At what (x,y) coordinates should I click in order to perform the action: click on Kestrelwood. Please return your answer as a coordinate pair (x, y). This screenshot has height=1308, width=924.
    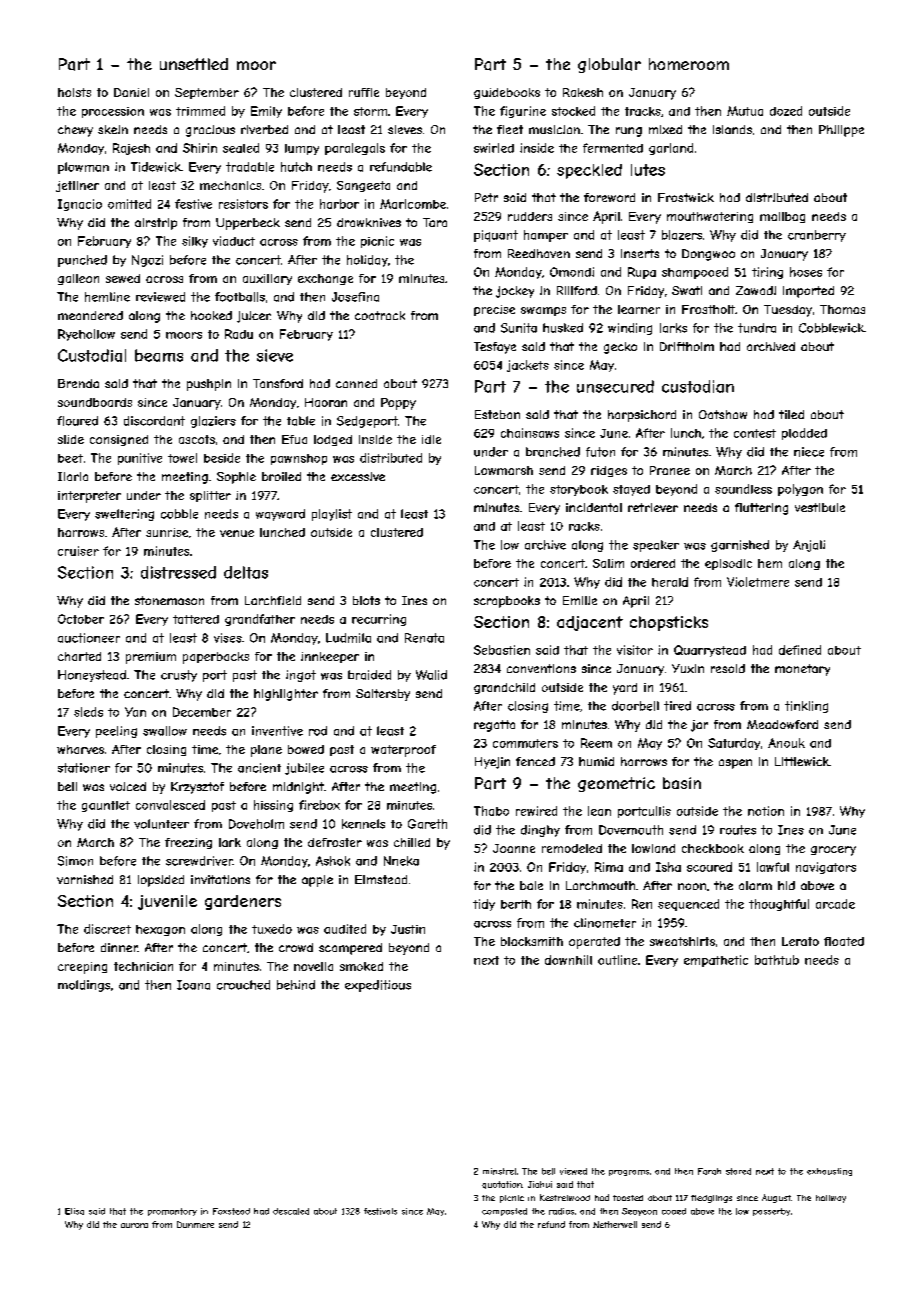
    Looking at the image, I should click on (565, 1197).
